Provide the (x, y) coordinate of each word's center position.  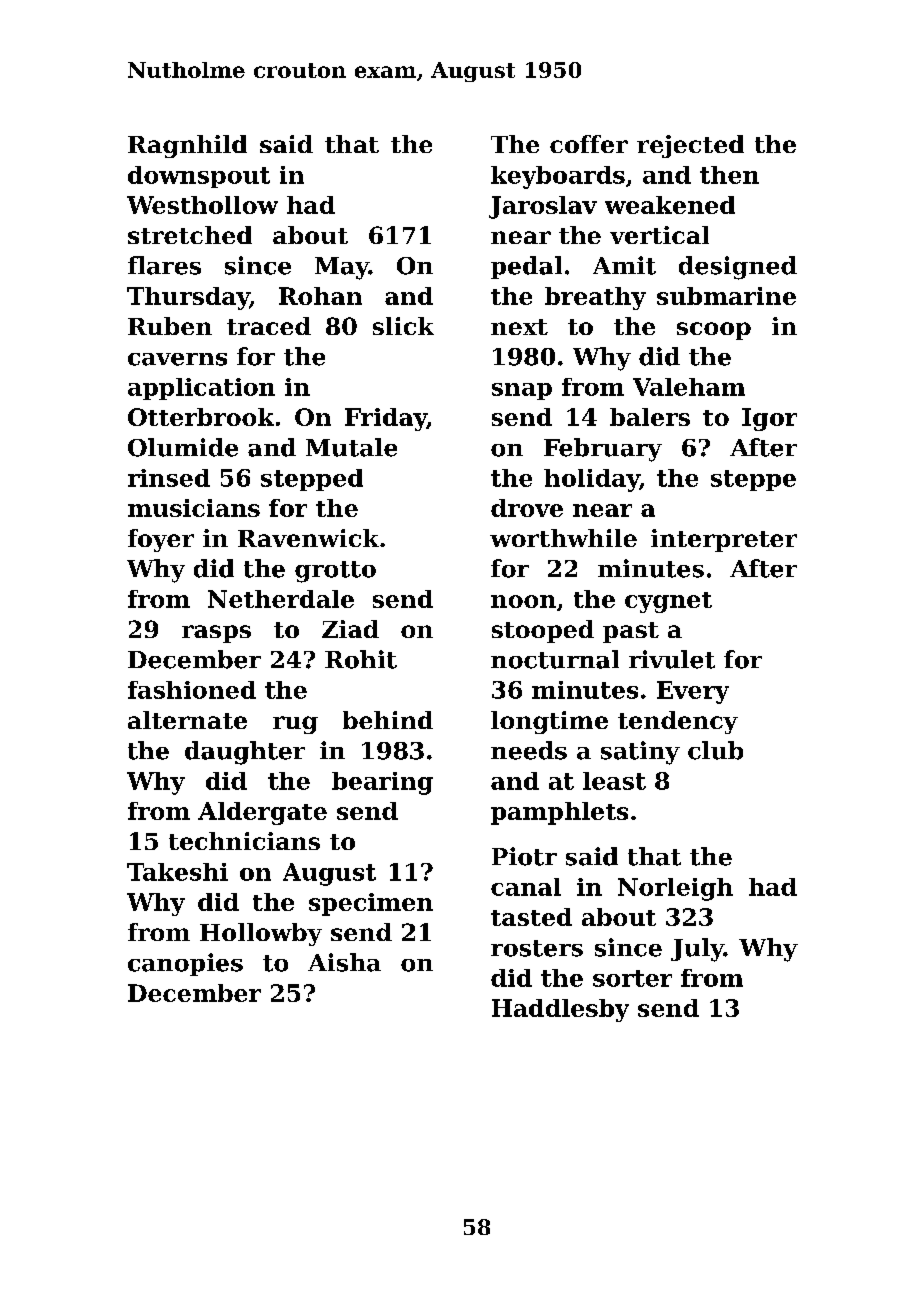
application (201, 389)
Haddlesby (560, 1010)
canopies (185, 964)
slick (403, 326)
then (729, 175)
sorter (632, 978)
